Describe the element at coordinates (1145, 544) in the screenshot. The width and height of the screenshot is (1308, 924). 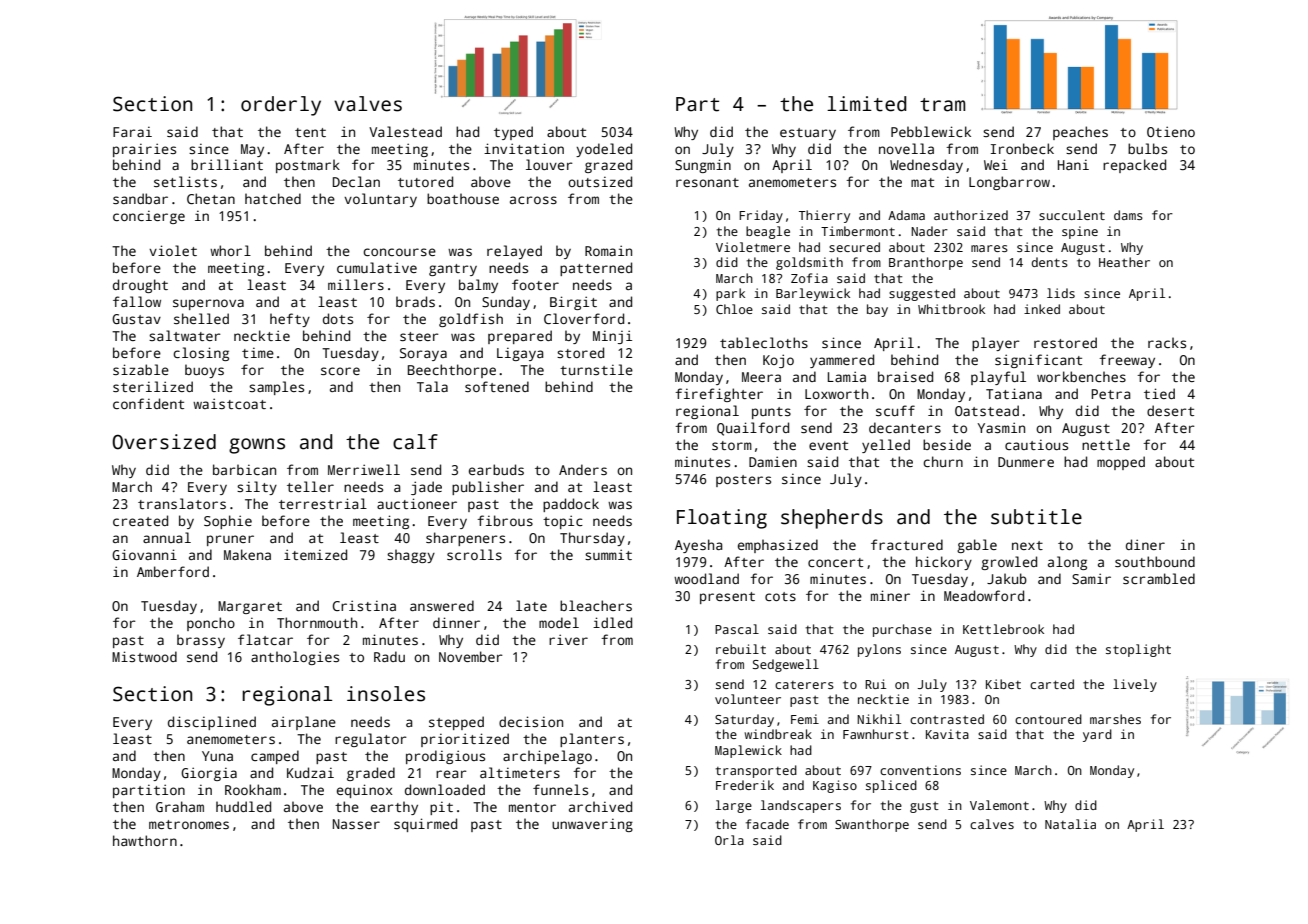
I see `diner` at that location.
